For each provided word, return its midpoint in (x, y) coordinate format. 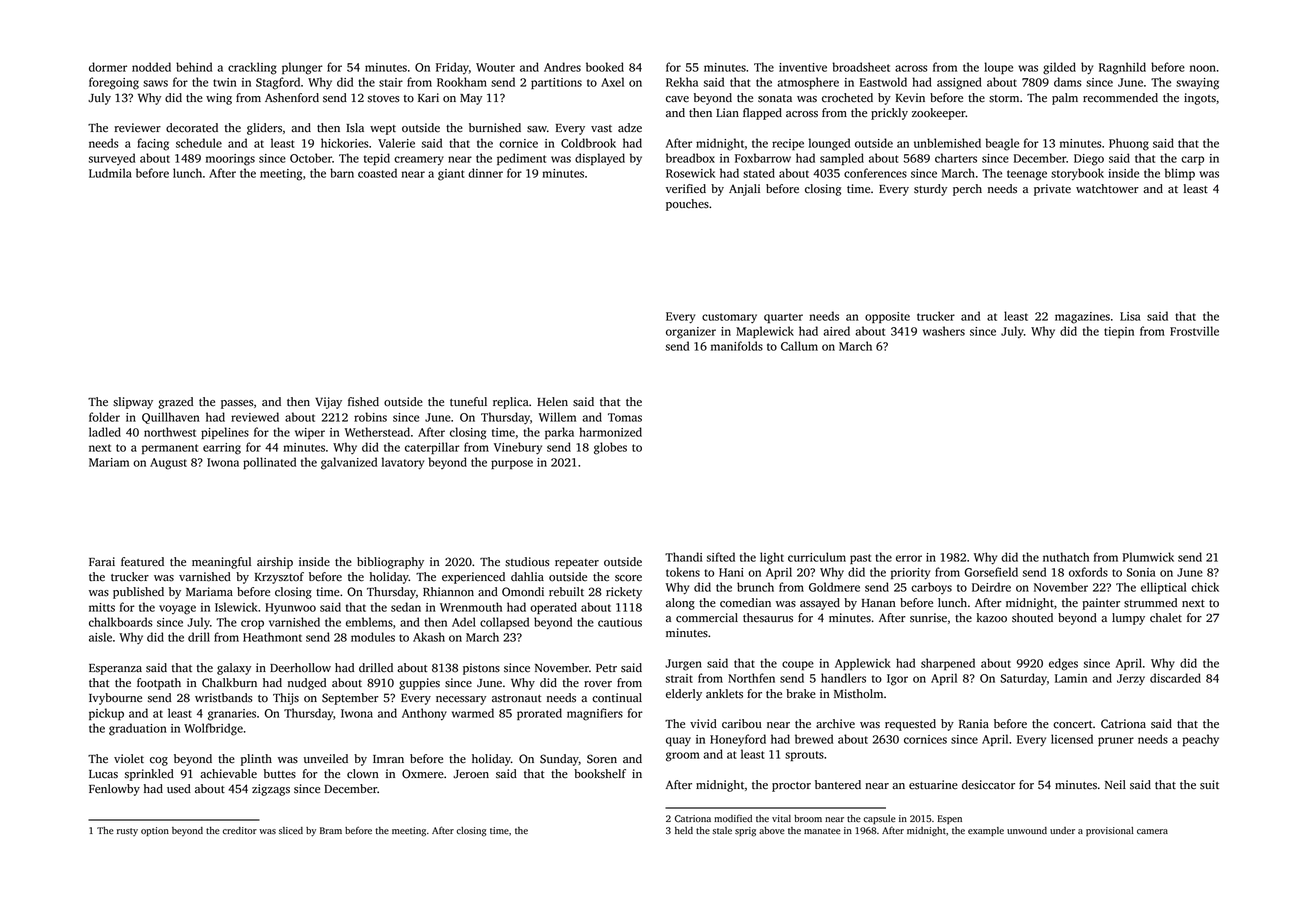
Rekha (682, 82)
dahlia (527, 577)
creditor (239, 831)
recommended (1120, 98)
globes (610, 448)
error (909, 558)
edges (1063, 664)
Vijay (328, 403)
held (684, 830)
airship (275, 563)
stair (391, 82)
